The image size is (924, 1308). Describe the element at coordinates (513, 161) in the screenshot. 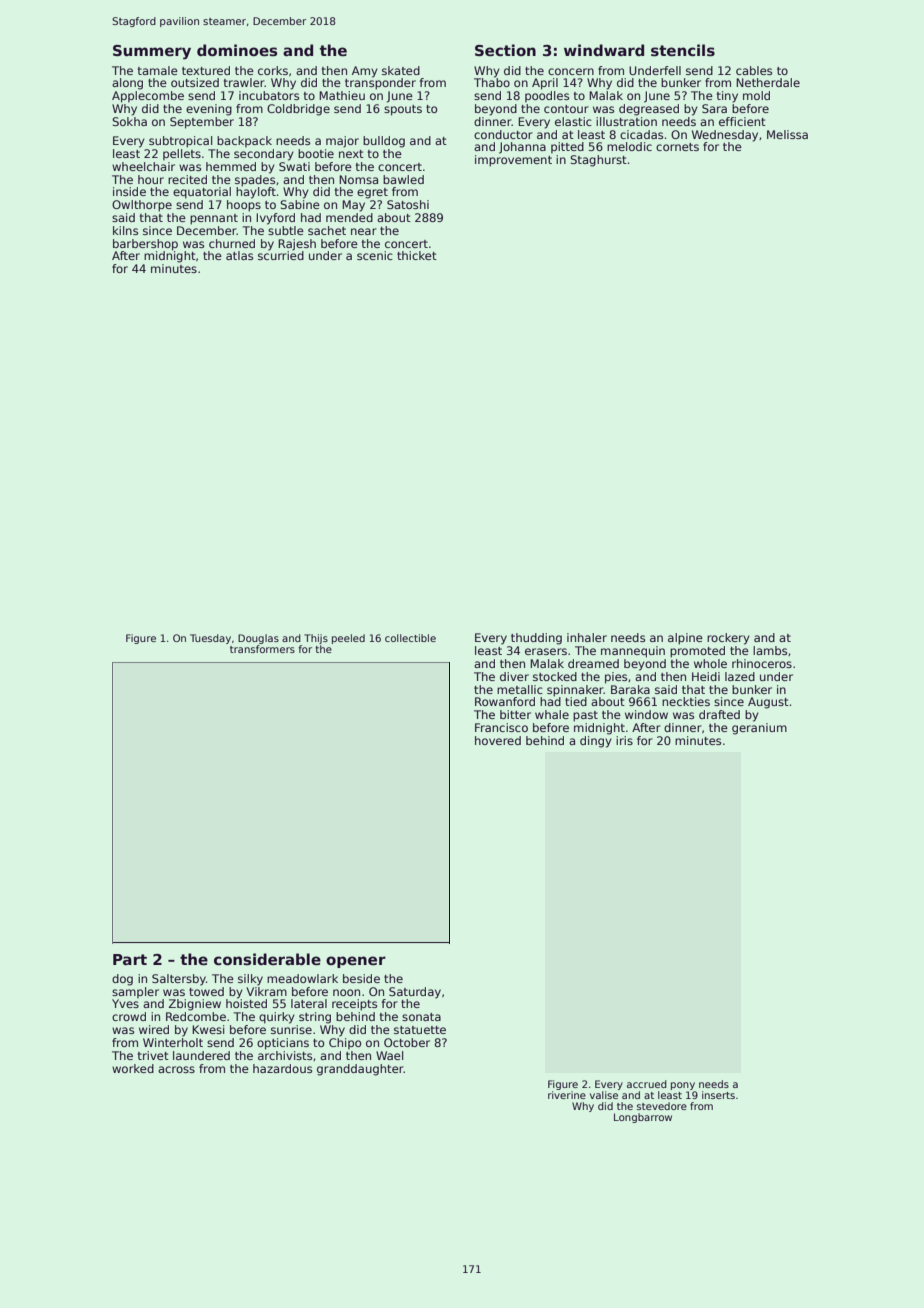

I see `improvement` at that location.
